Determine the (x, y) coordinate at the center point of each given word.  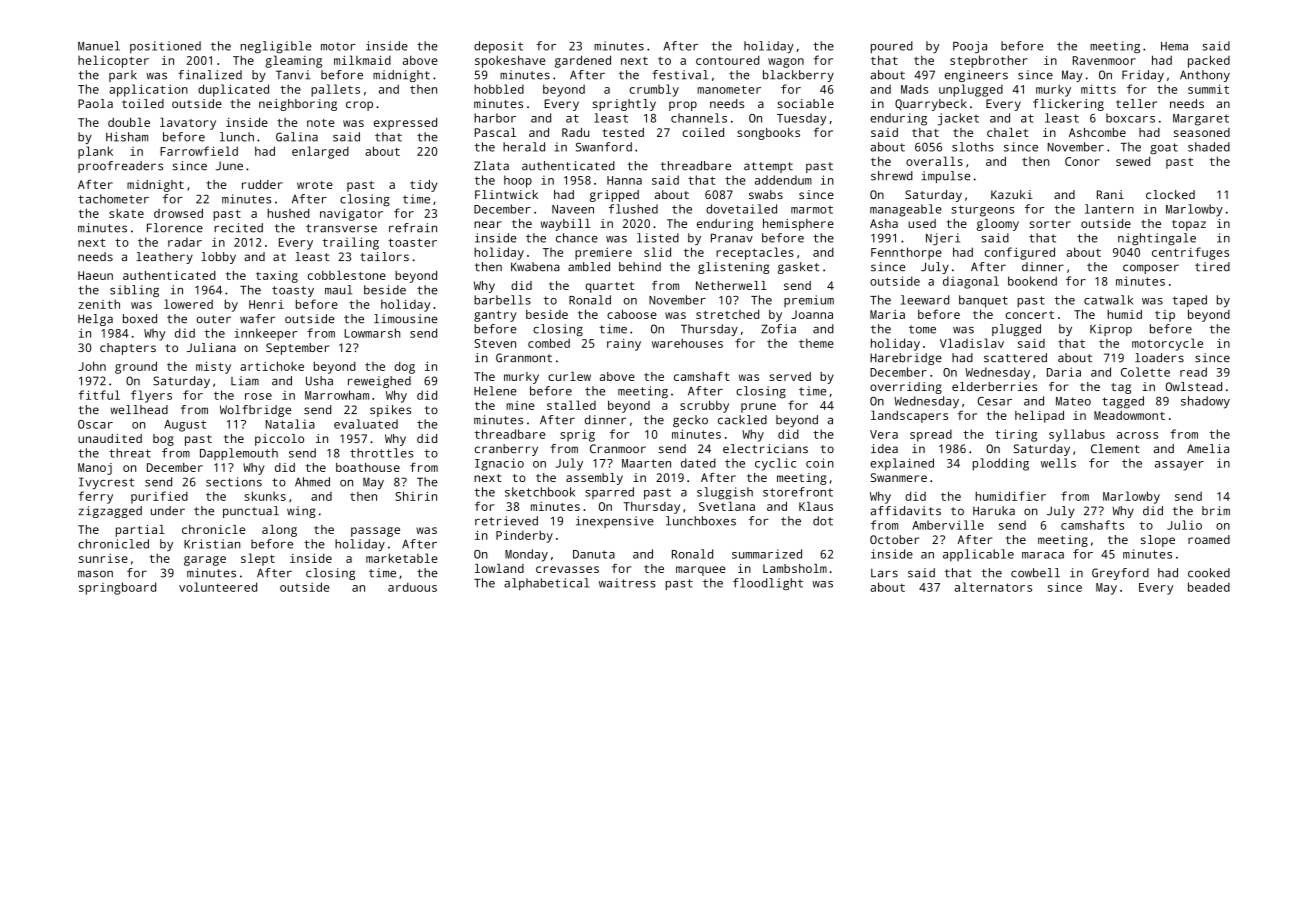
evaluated (366, 424)
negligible (276, 47)
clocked (1170, 194)
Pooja (970, 47)
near (488, 224)
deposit (498, 47)
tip (1165, 316)
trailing (350, 243)
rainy (624, 345)
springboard (117, 588)
